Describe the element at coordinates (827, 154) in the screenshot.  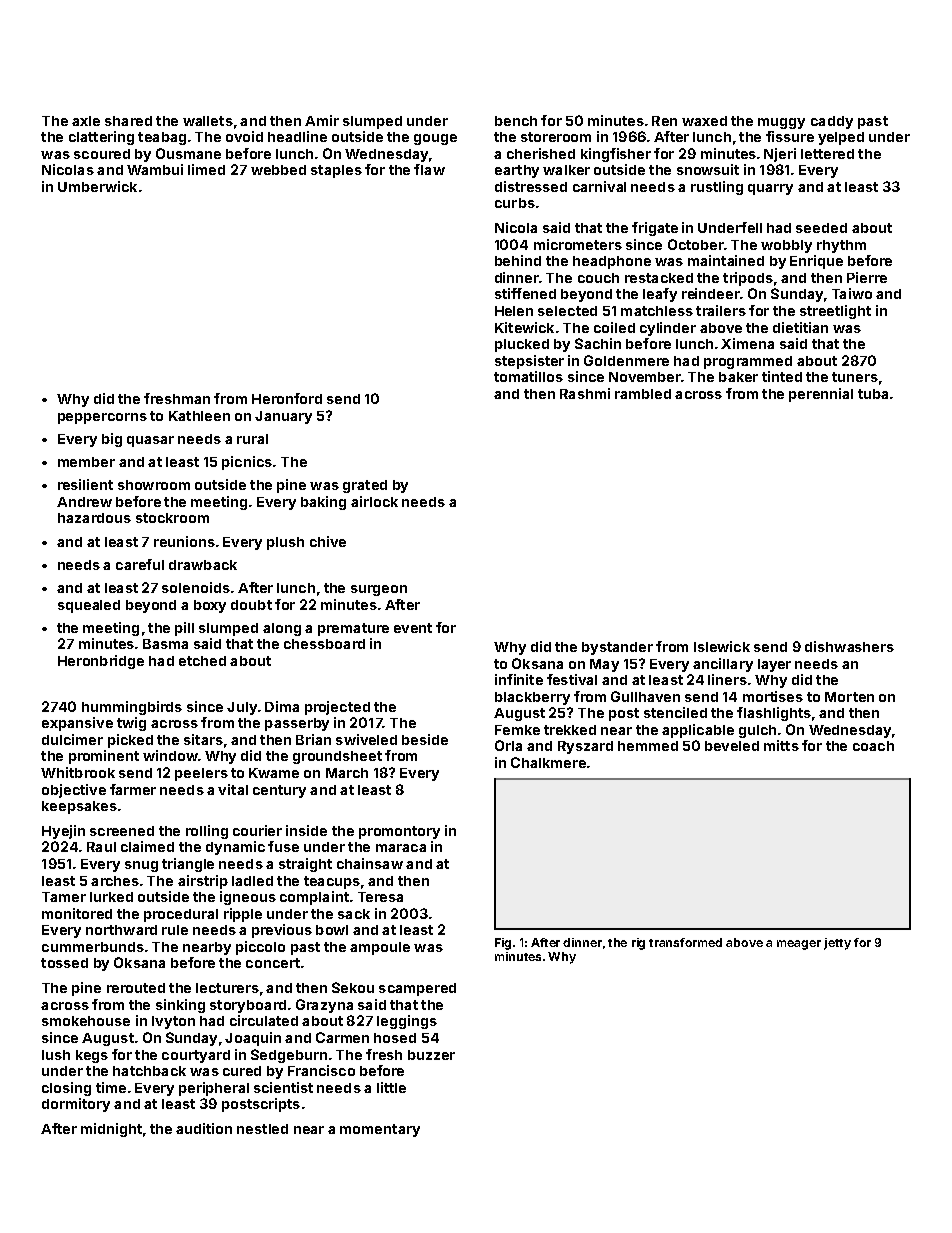
I see `lettered` at that location.
